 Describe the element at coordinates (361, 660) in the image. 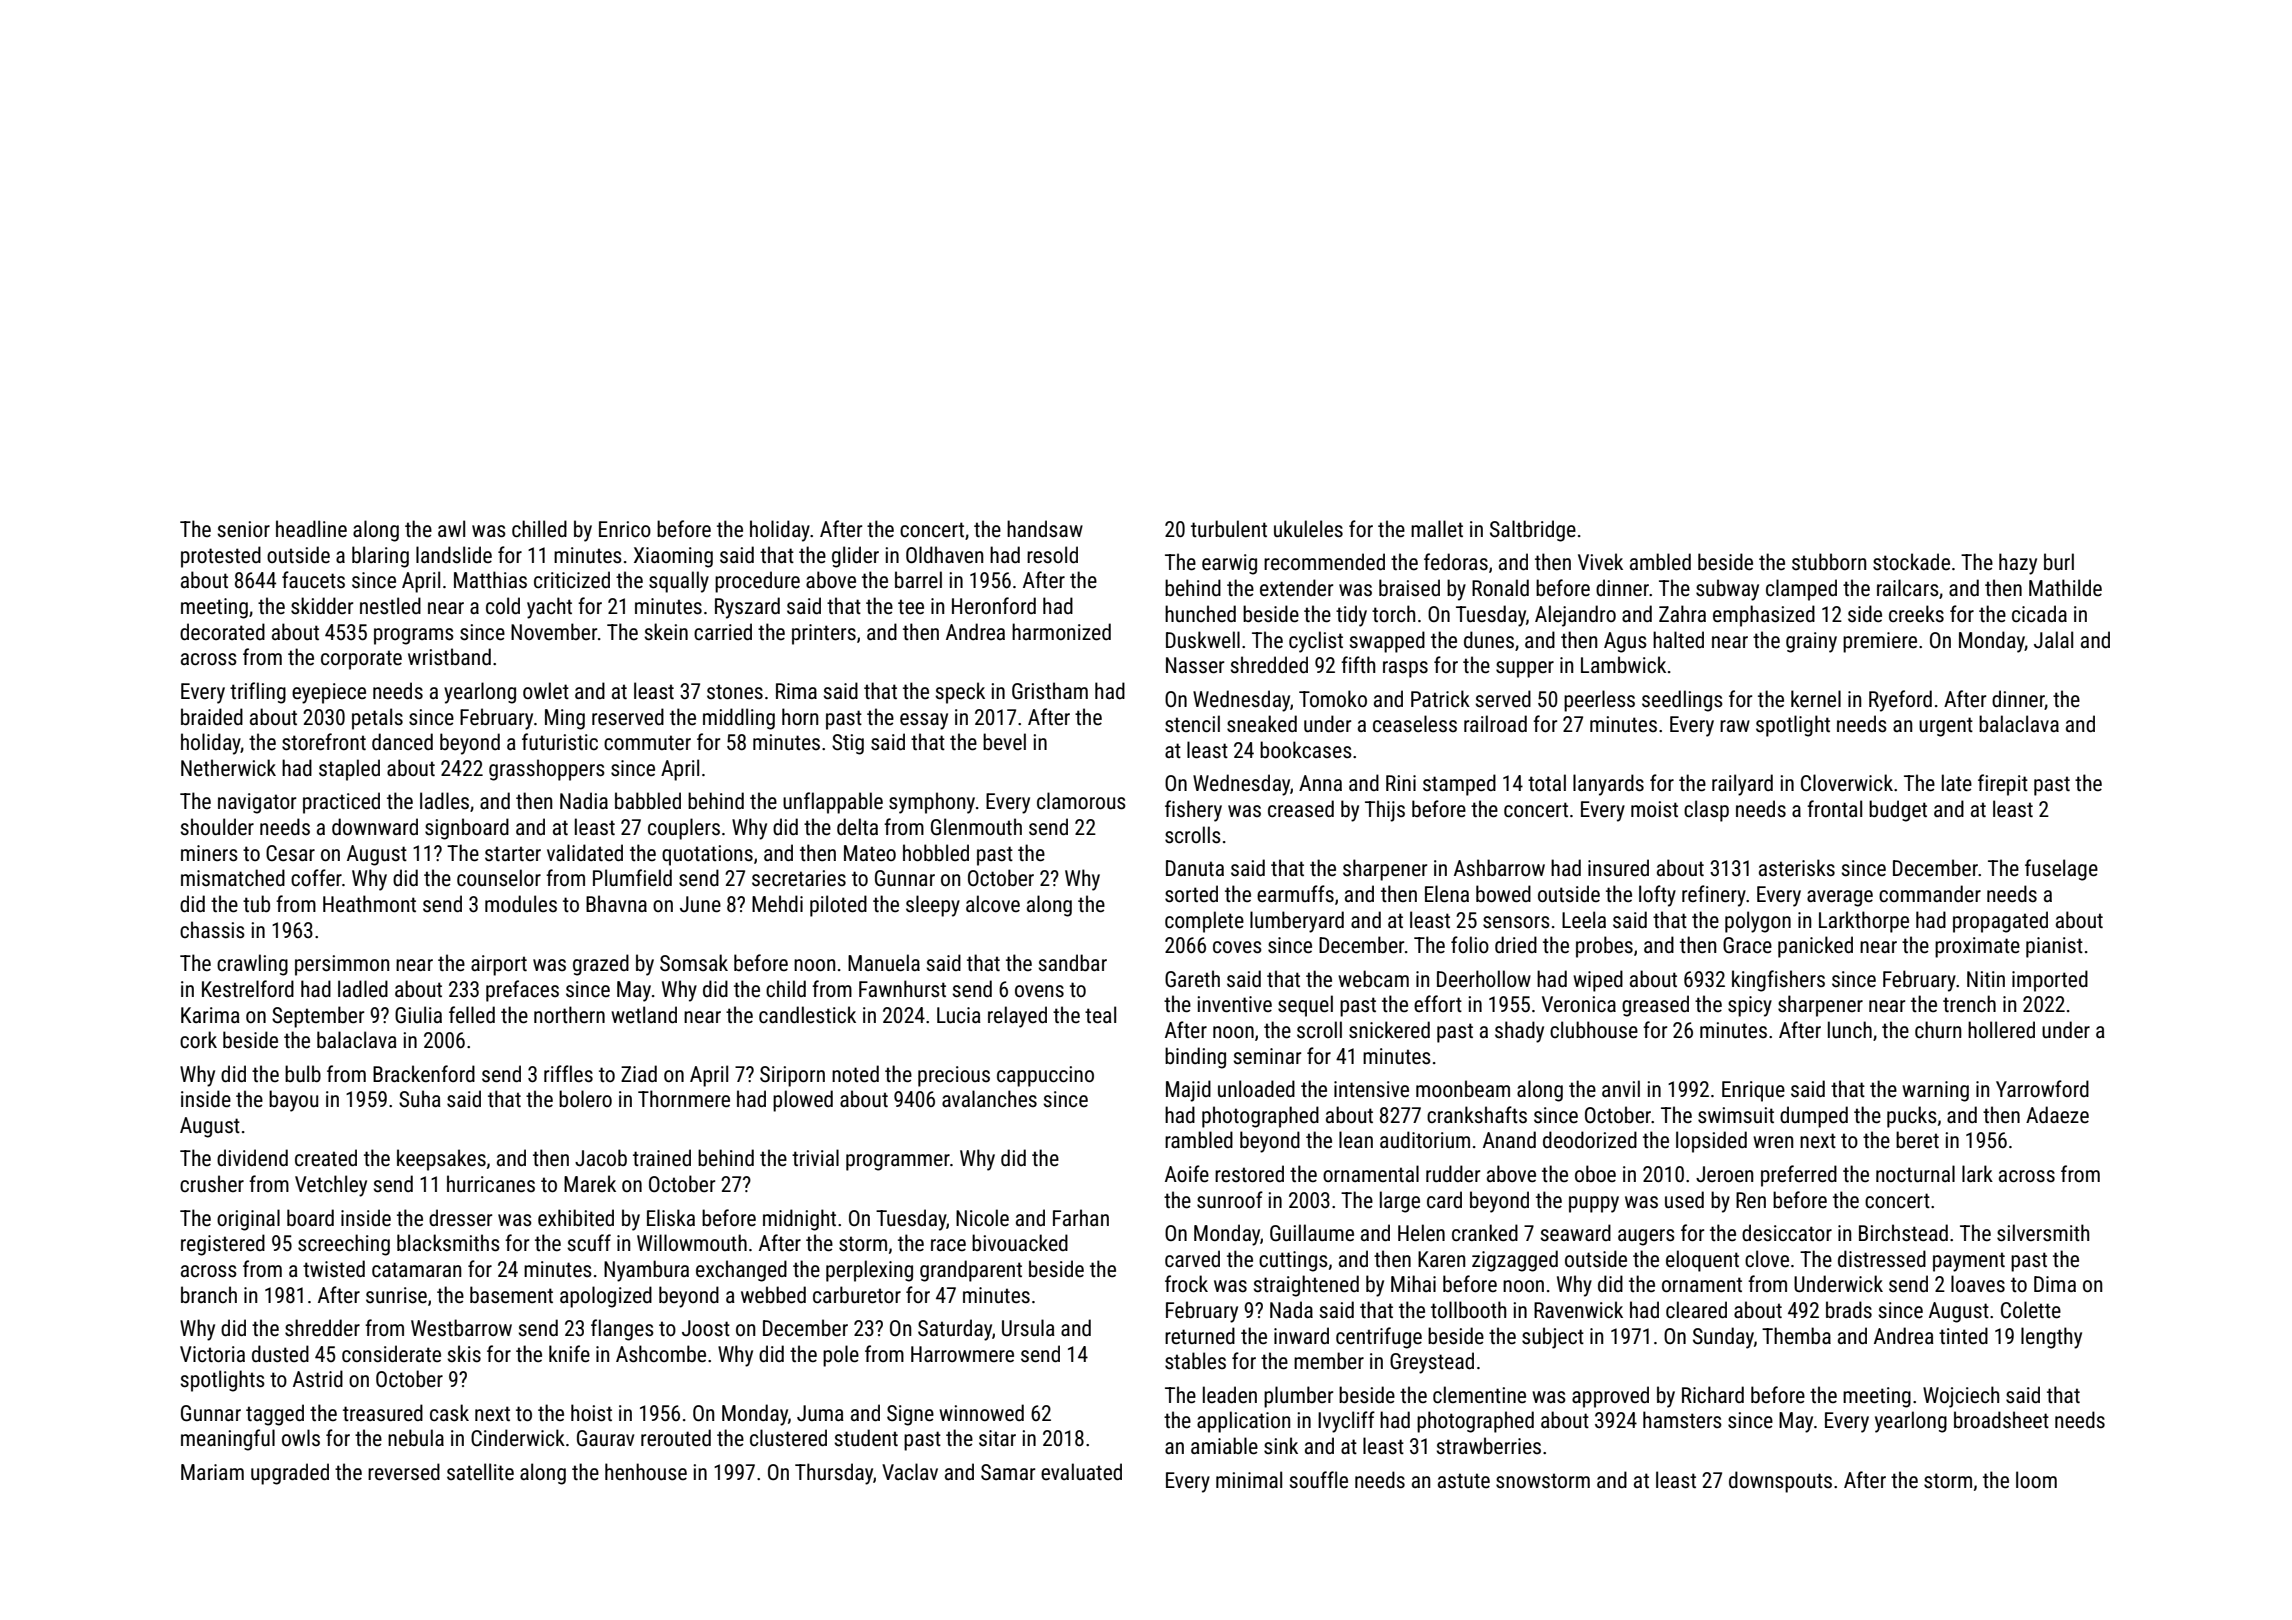

I see `corporate` at that location.
